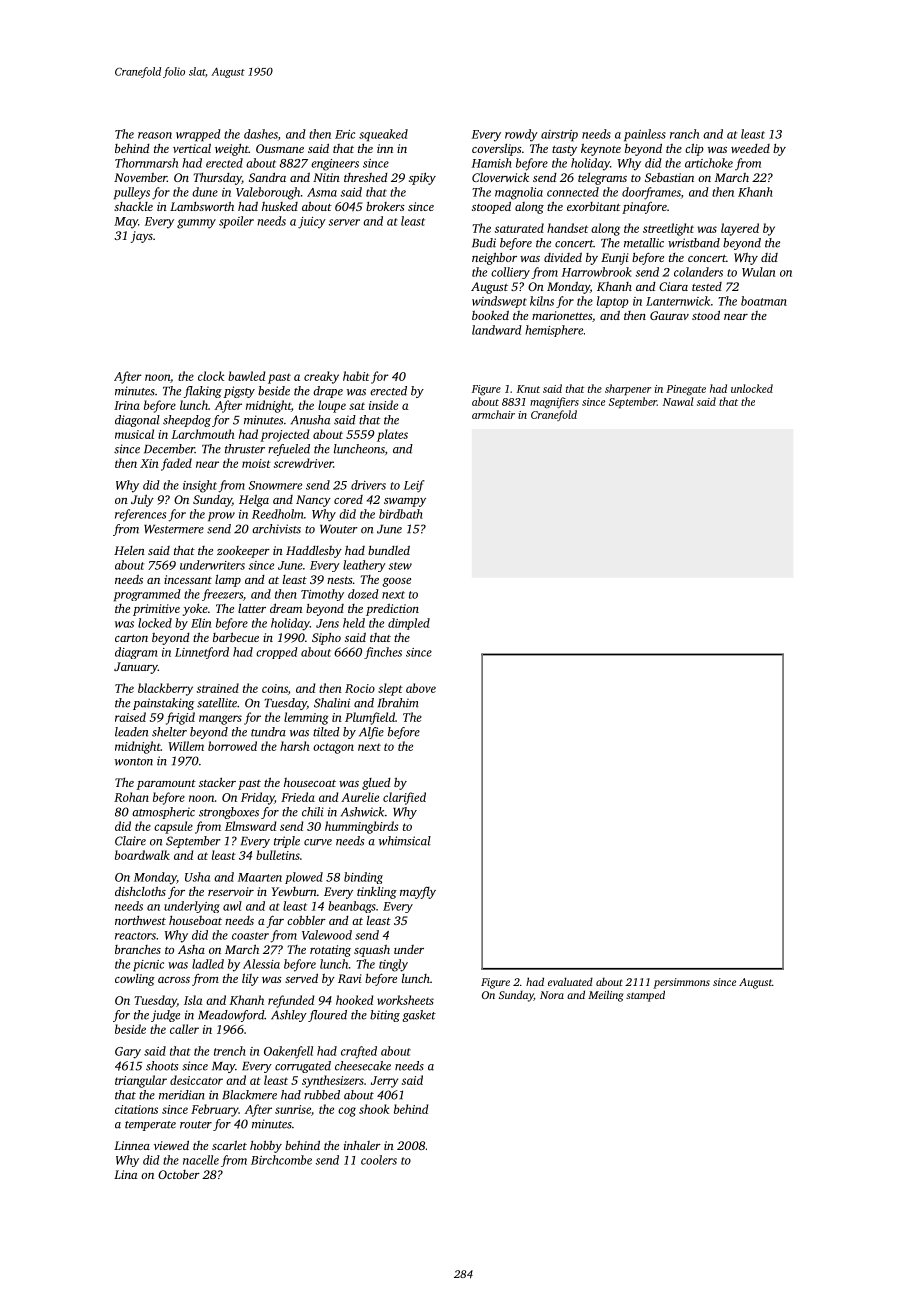 The width and height of the page is (908, 1316). I want to click on Ashwick, so click(362, 812).
